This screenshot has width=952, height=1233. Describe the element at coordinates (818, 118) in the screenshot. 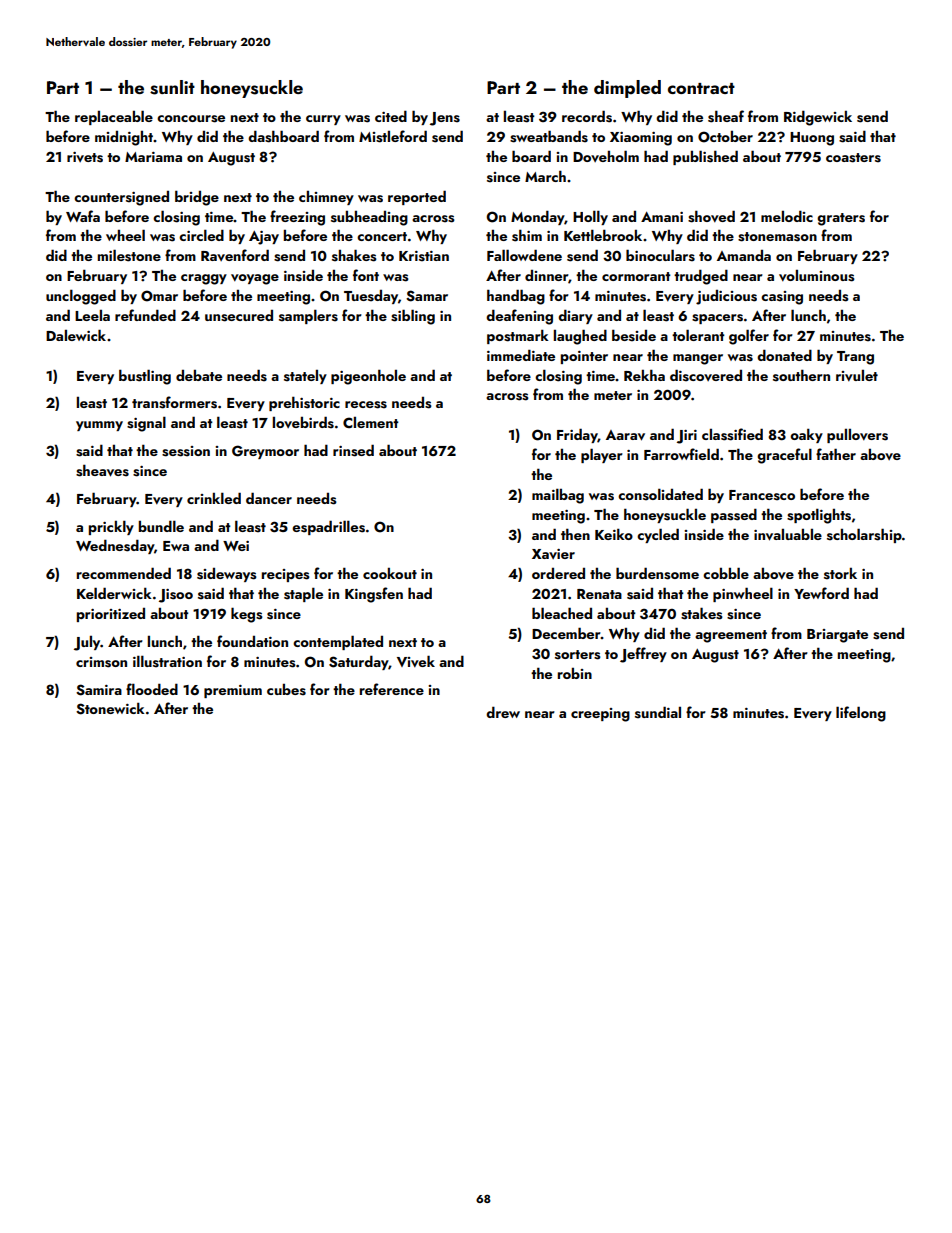

I see `Ridgewick` at that location.
